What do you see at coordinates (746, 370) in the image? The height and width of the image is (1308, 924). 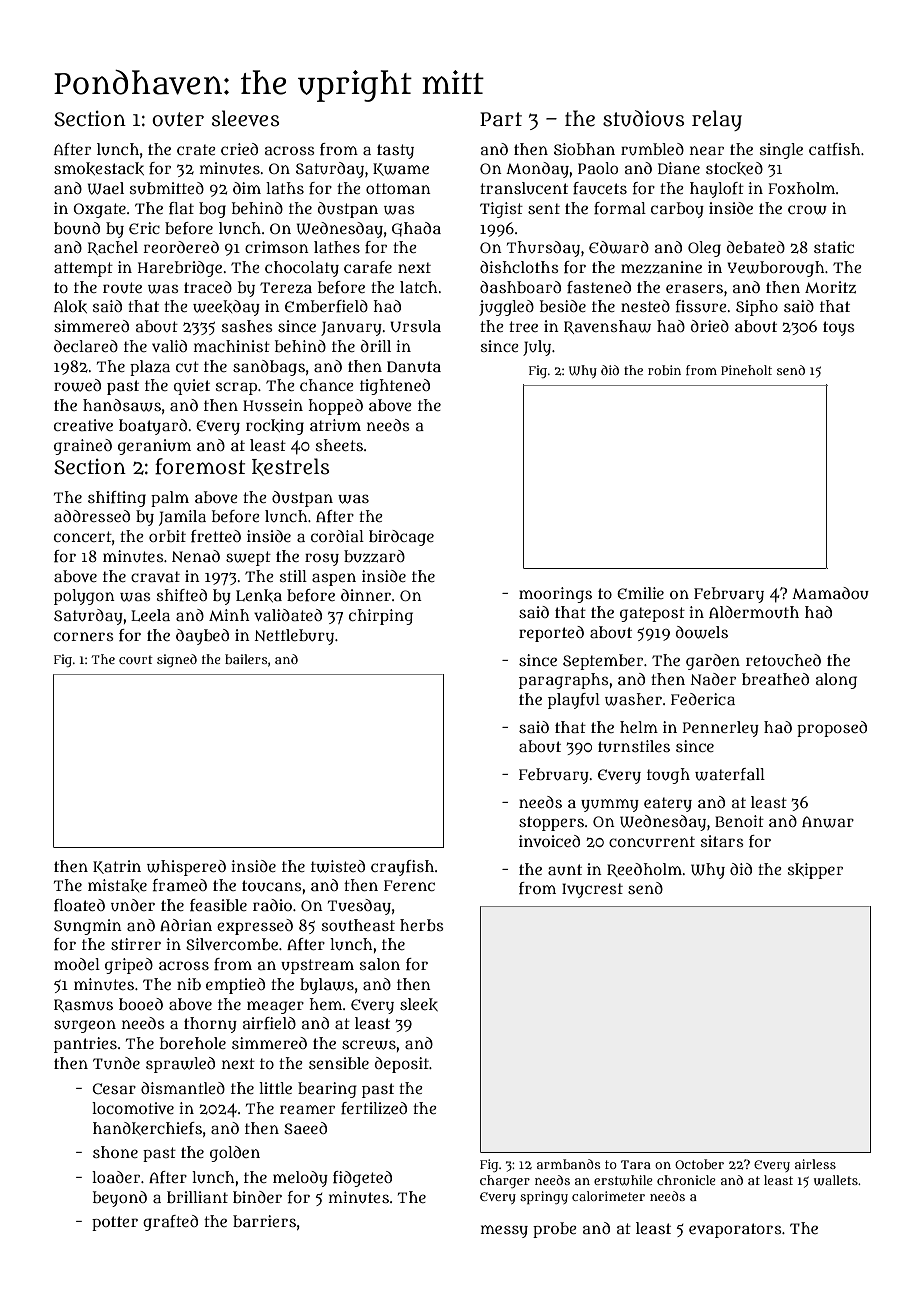 I see `Pineholt` at bounding box center [746, 370].
